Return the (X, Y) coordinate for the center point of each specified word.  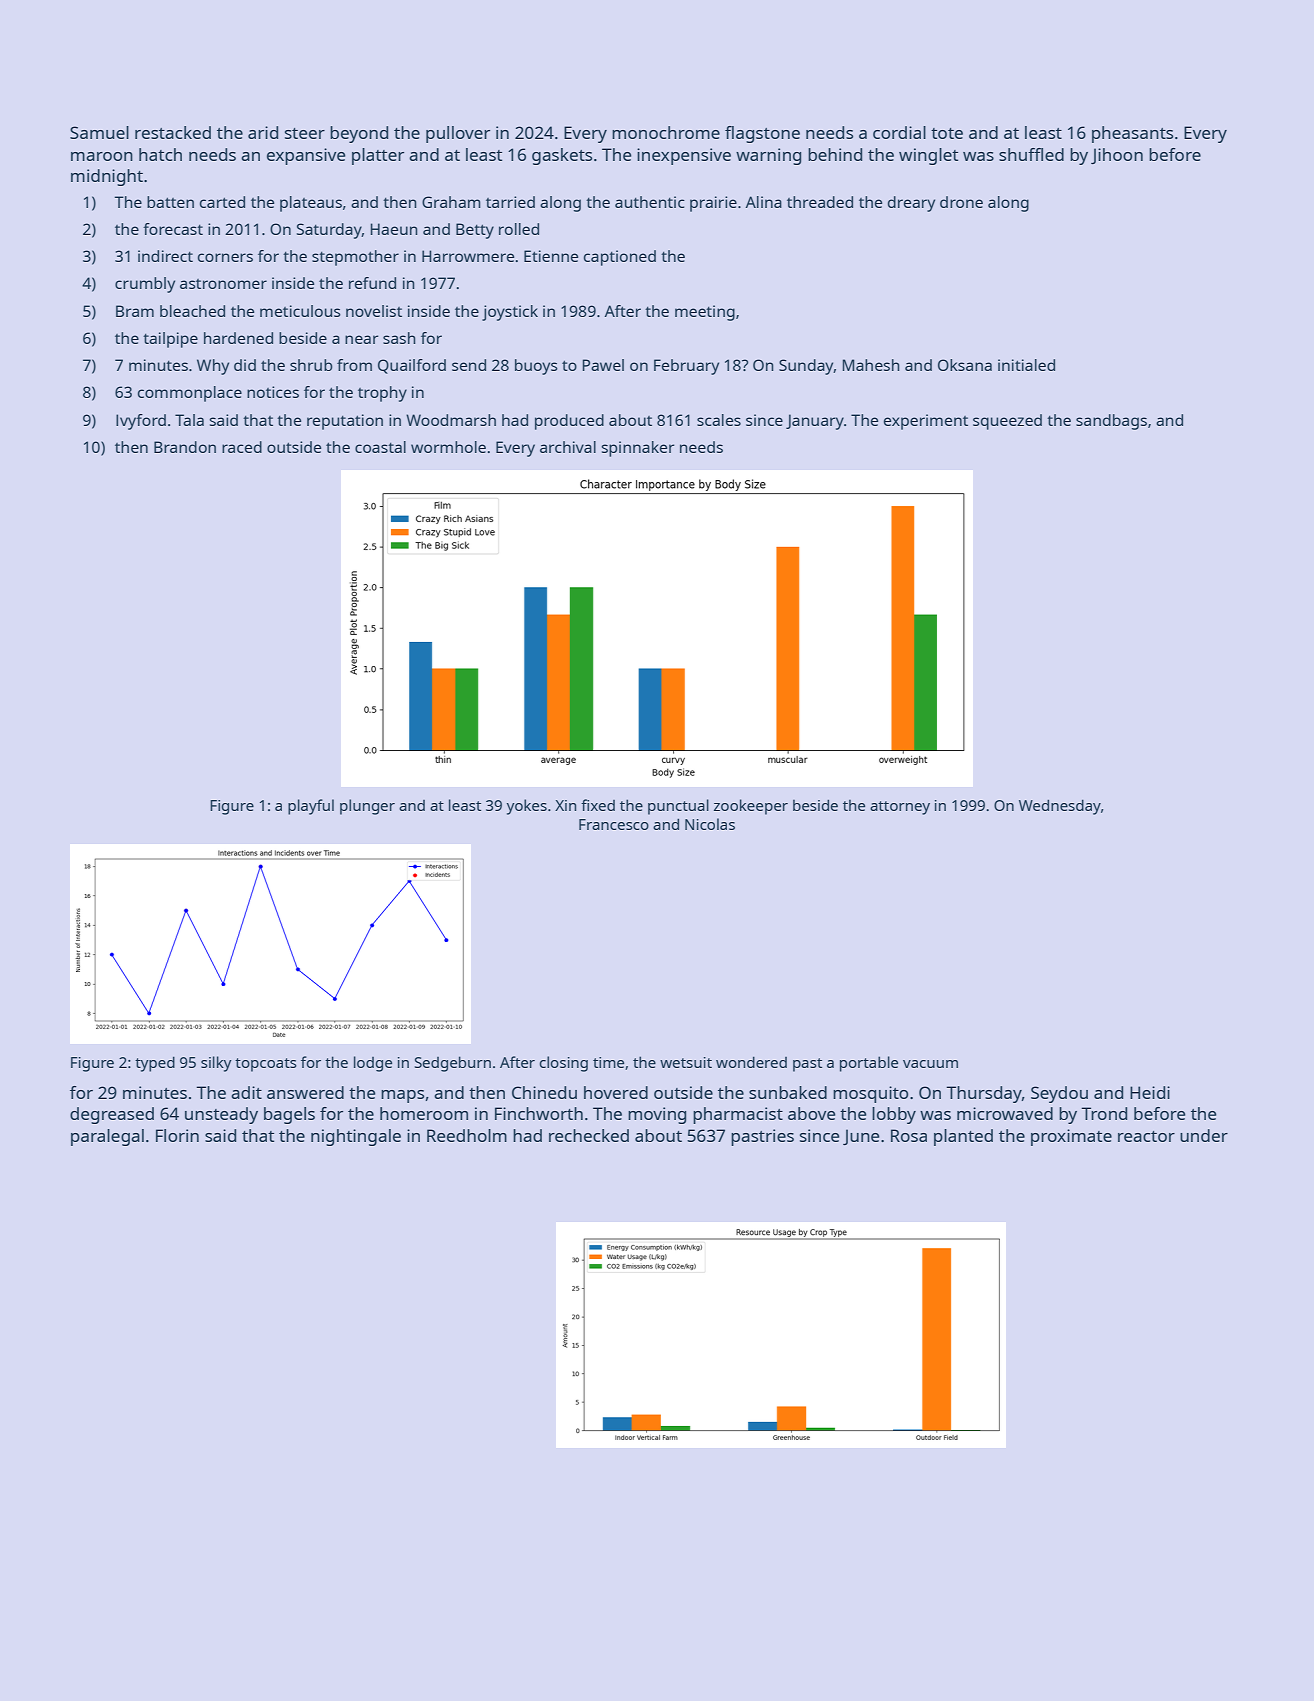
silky (216, 1064)
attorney (900, 808)
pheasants (1132, 134)
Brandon (185, 447)
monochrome (666, 132)
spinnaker (638, 449)
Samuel (99, 132)
